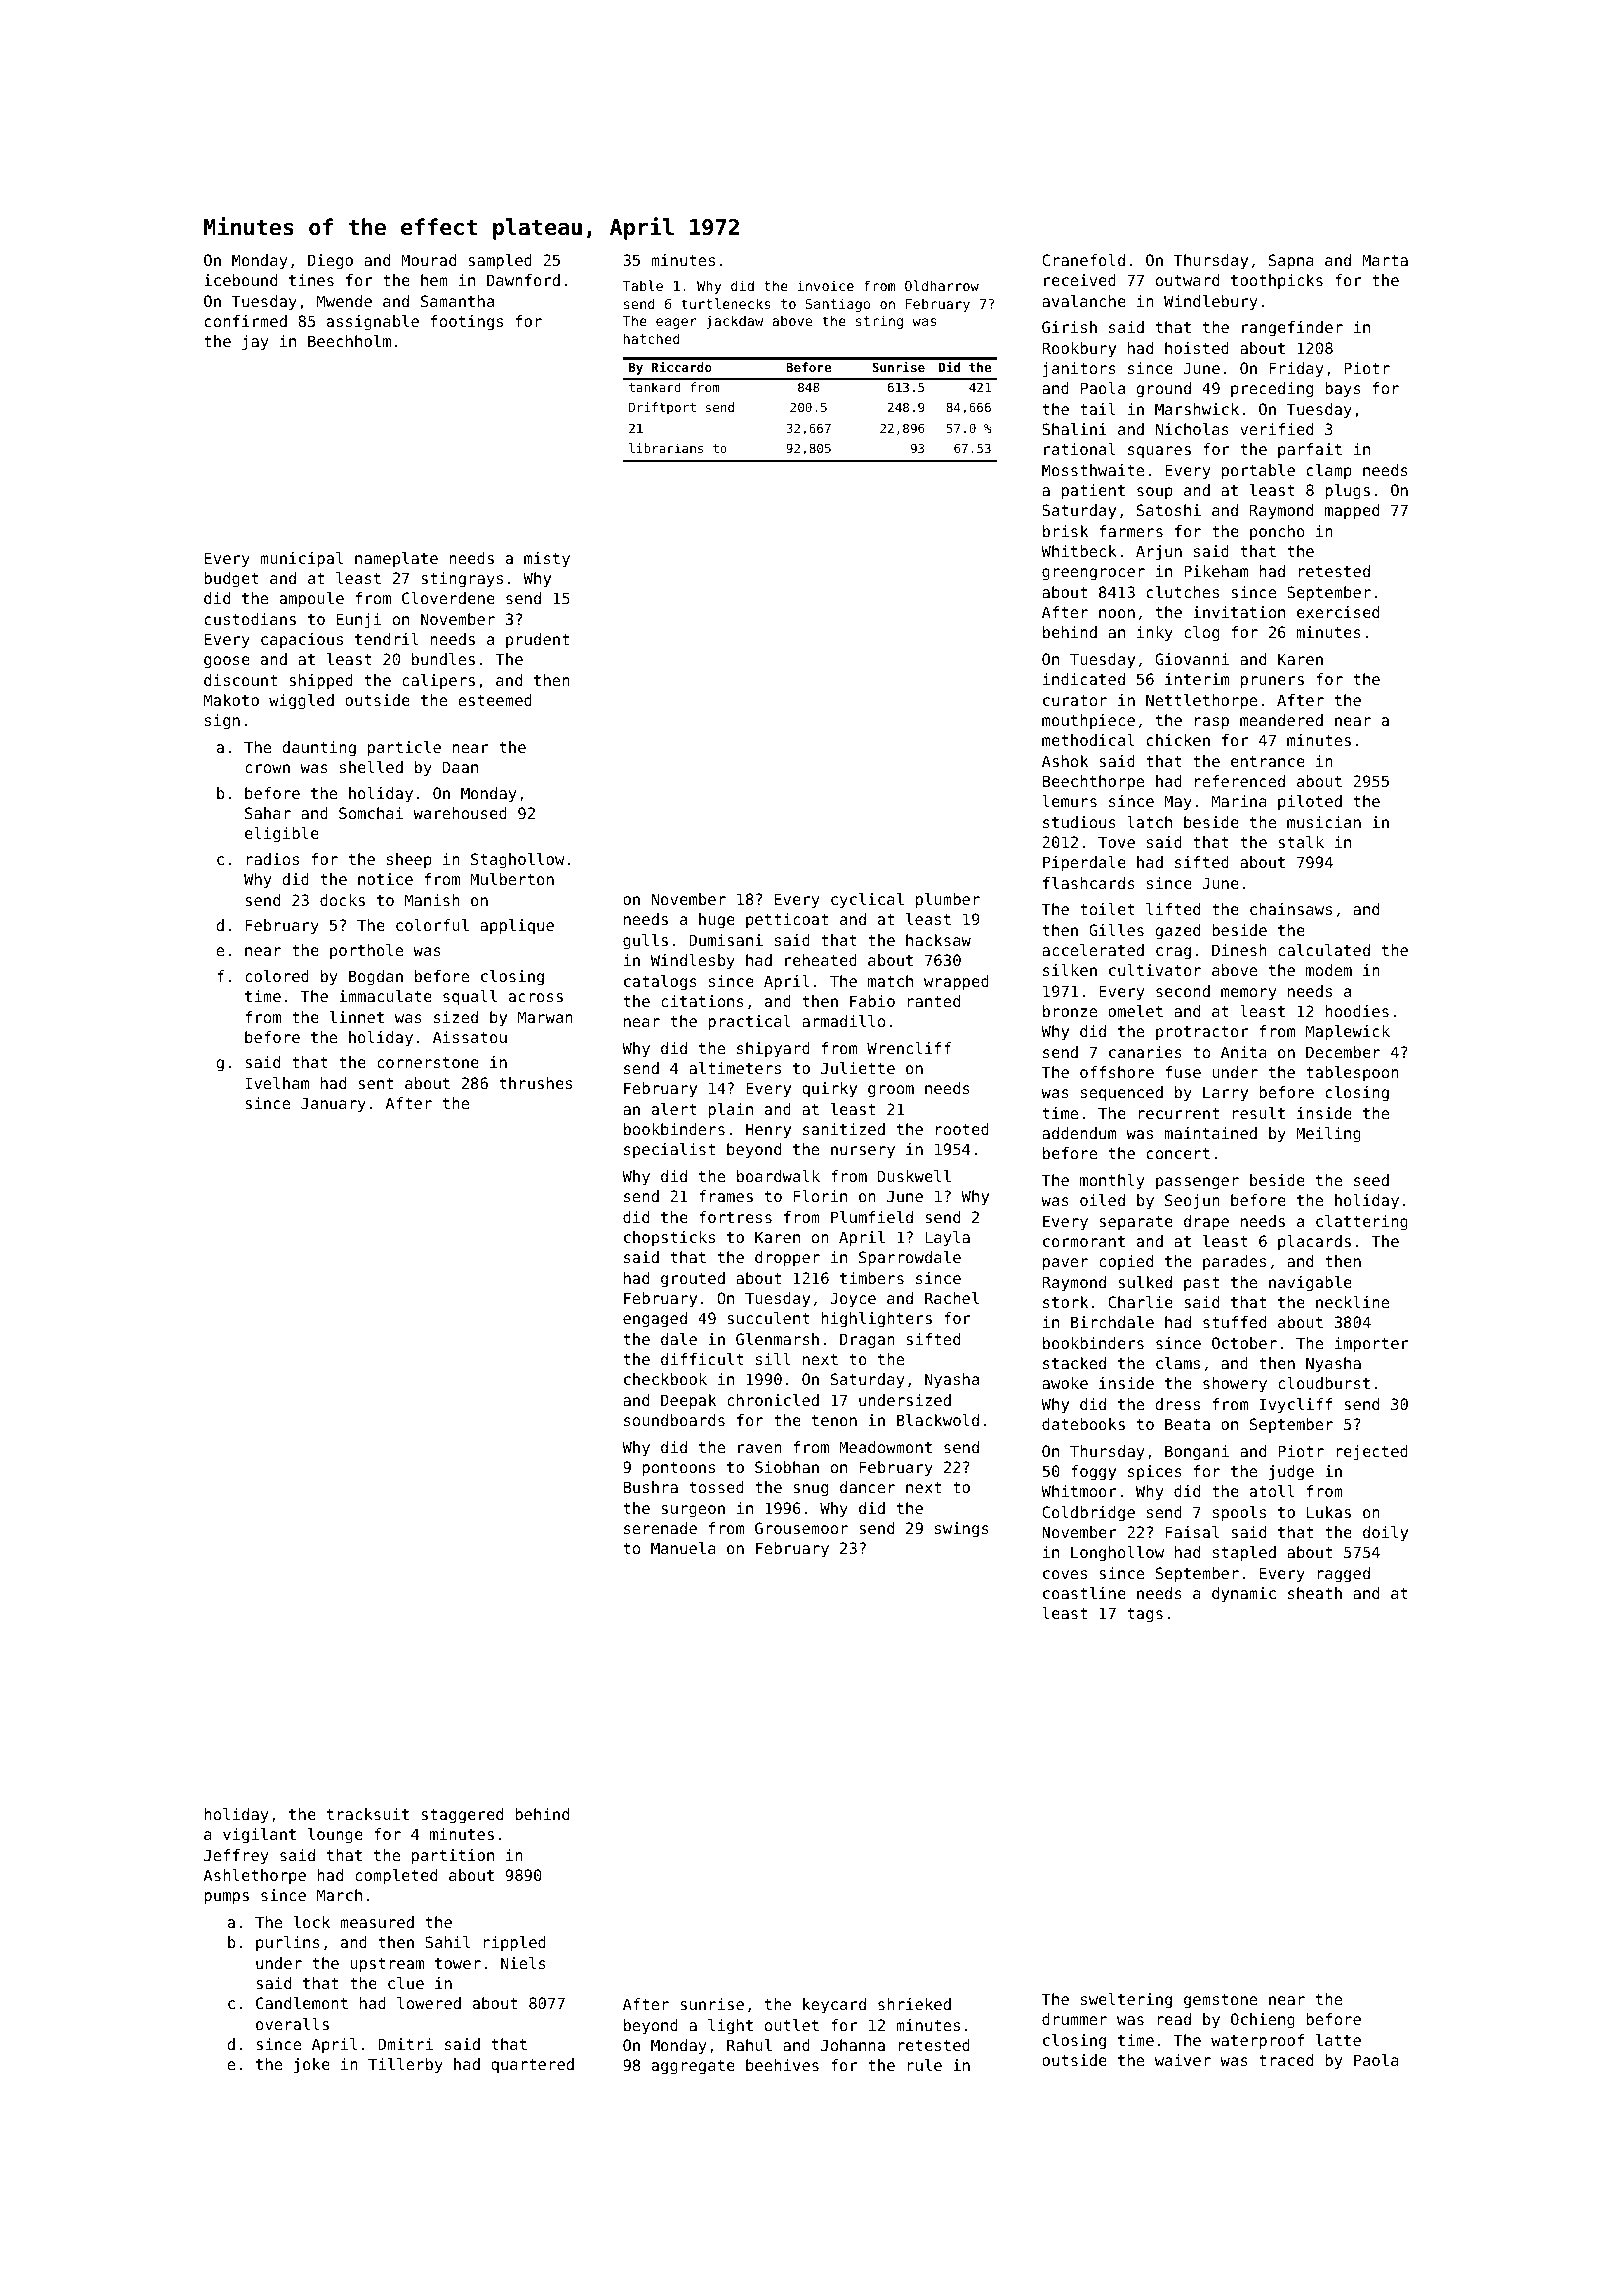 The width and height of the screenshot is (1620, 2292). Describe the element at coordinates (1080, 280) in the screenshot. I see `received` at that location.
